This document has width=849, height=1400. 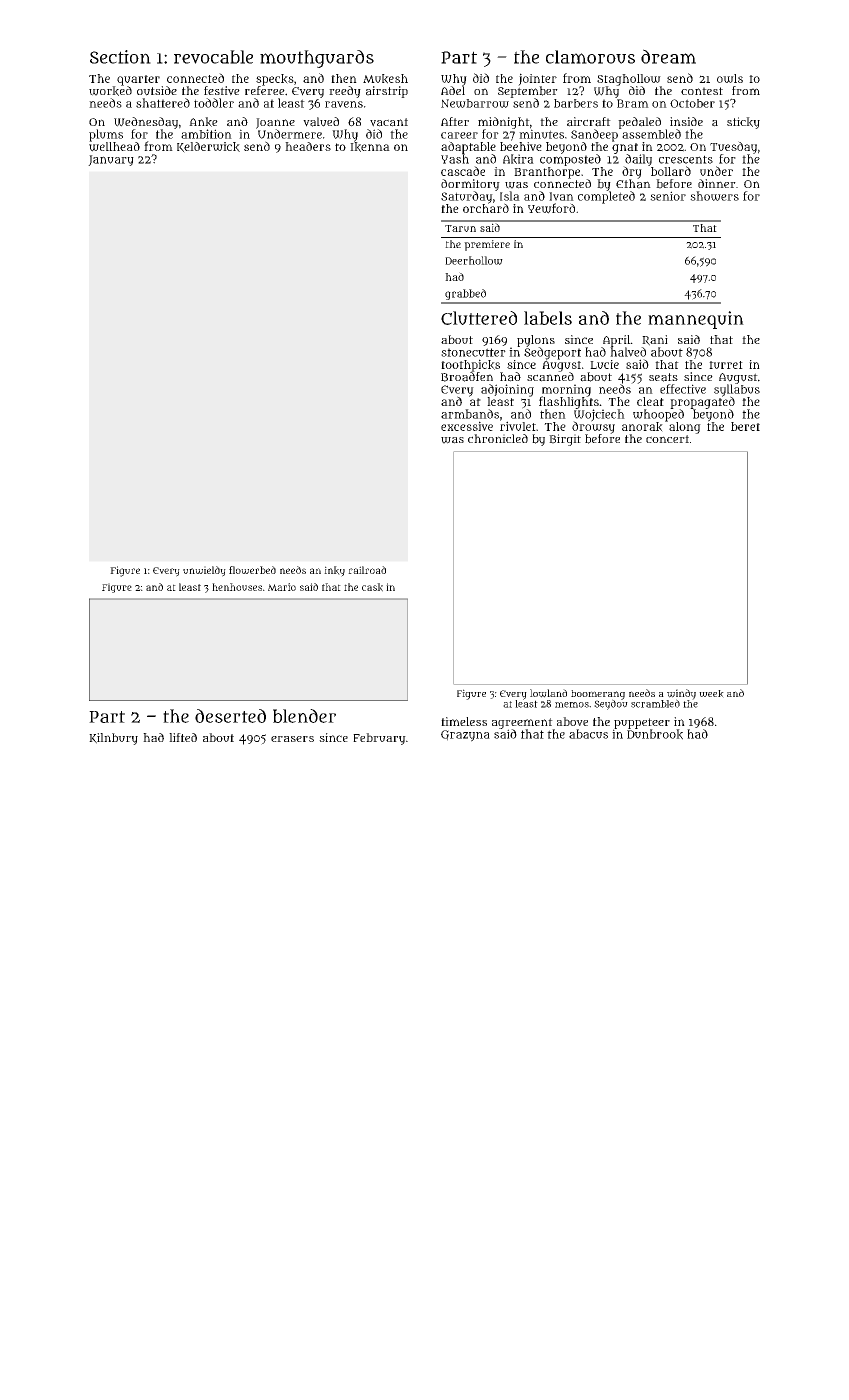 I want to click on toothpicks, so click(x=470, y=365).
